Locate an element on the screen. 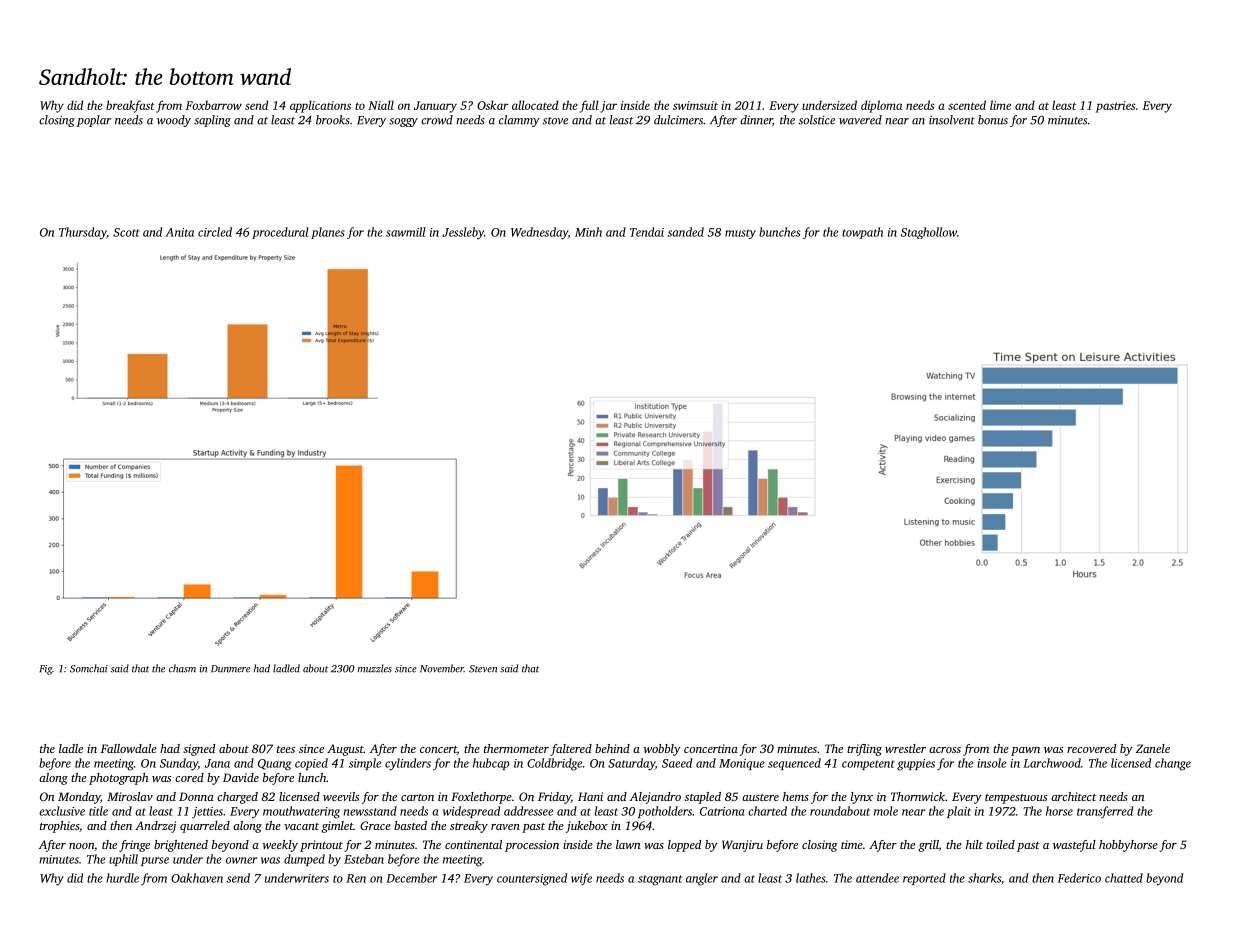  Jessleby is located at coordinates (463, 233).
